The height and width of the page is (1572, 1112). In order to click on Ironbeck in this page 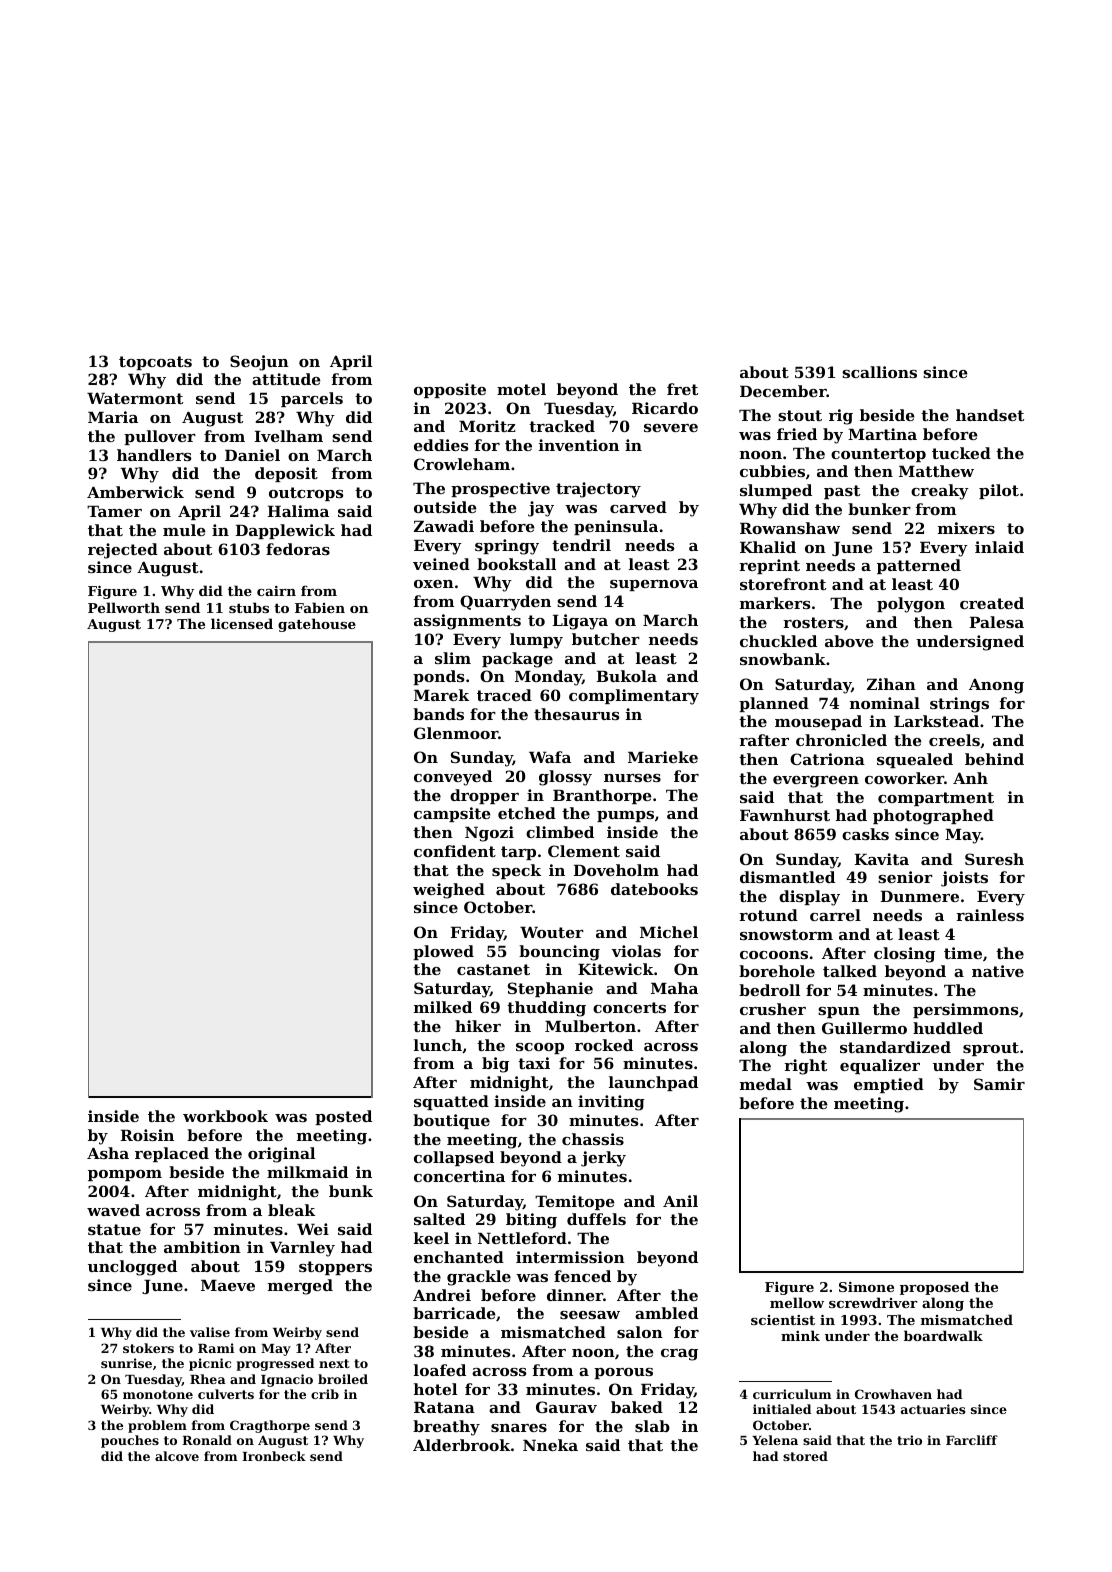, I will do `click(274, 1456)`.
